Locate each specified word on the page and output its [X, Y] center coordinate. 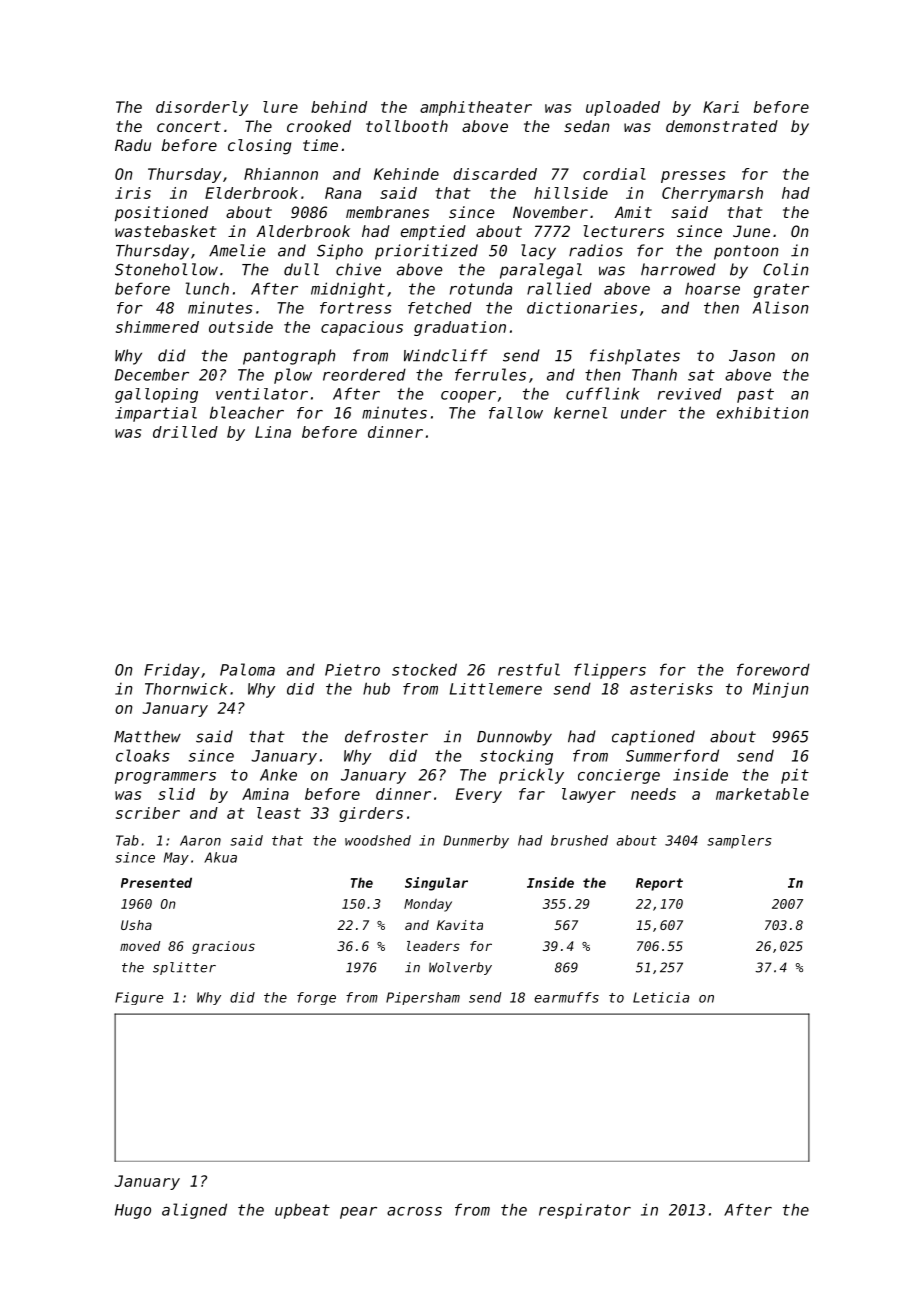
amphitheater [476, 108]
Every [479, 795]
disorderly [202, 108]
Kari [721, 107]
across [414, 1211]
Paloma [247, 669]
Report [659, 884]
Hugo [133, 1211]
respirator [585, 1211]
